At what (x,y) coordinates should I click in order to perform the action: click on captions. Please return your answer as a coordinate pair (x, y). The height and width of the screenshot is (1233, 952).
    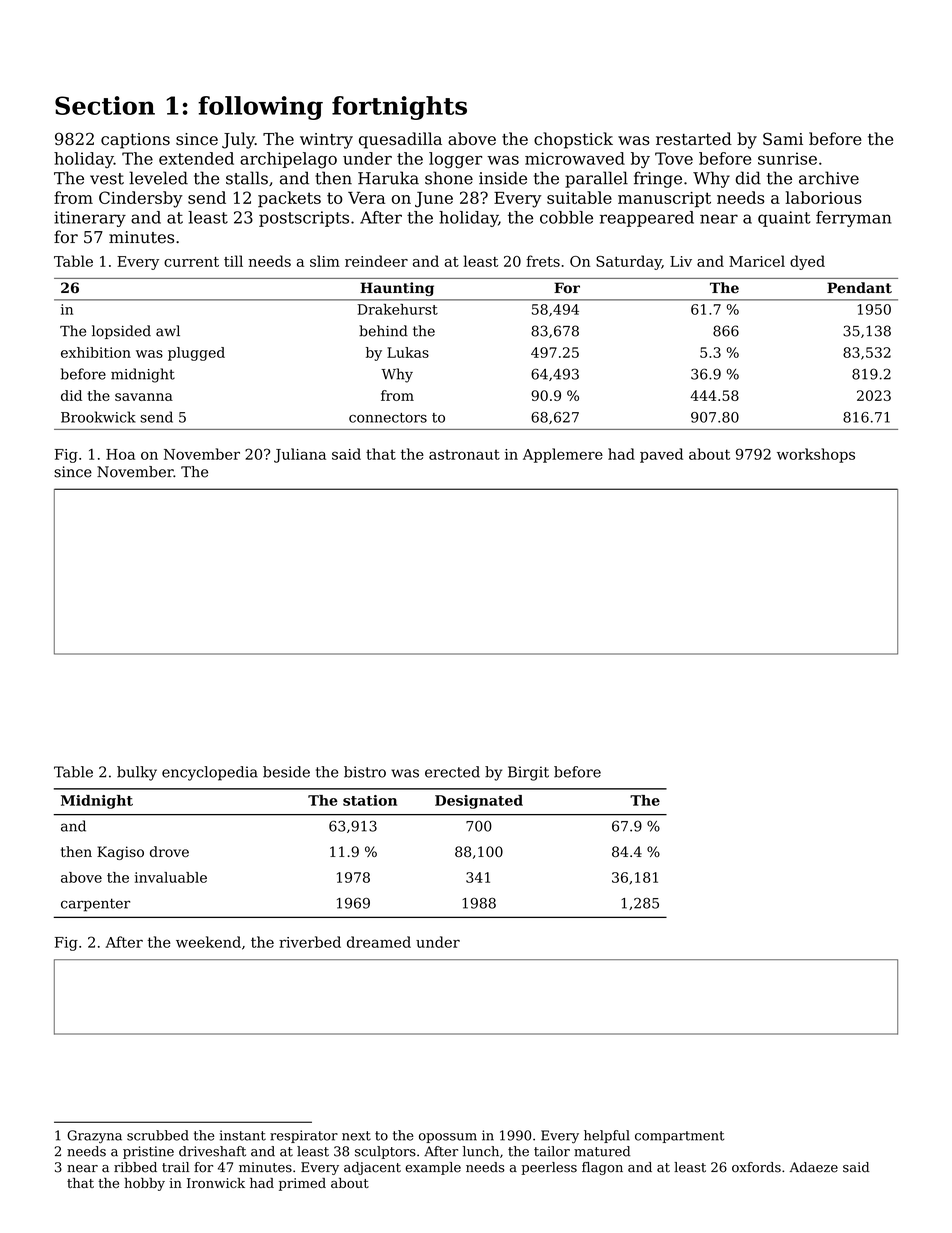
    Looking at the image, I should click on (135, 141).
